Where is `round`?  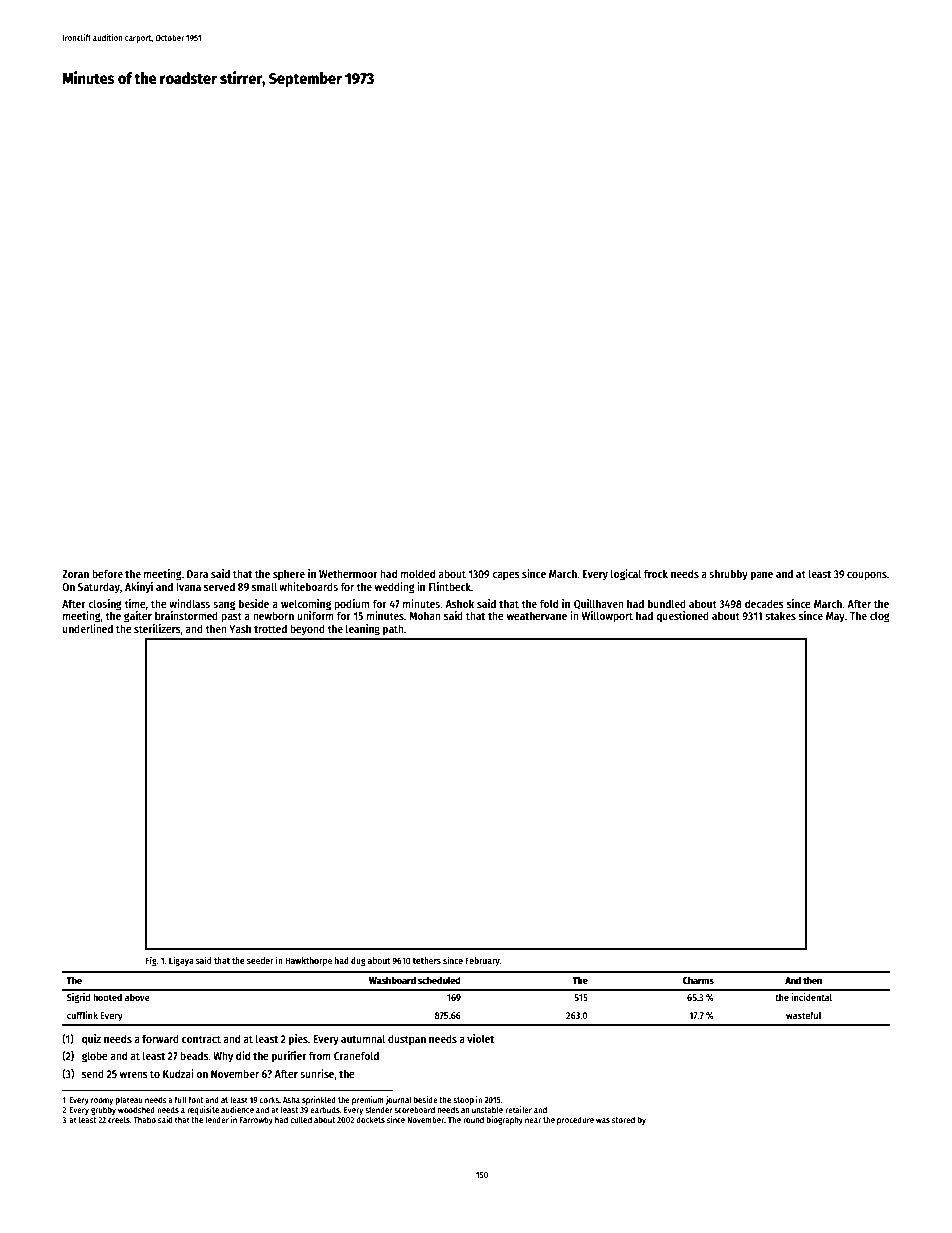 round is located at coordinates (473, 1119).
